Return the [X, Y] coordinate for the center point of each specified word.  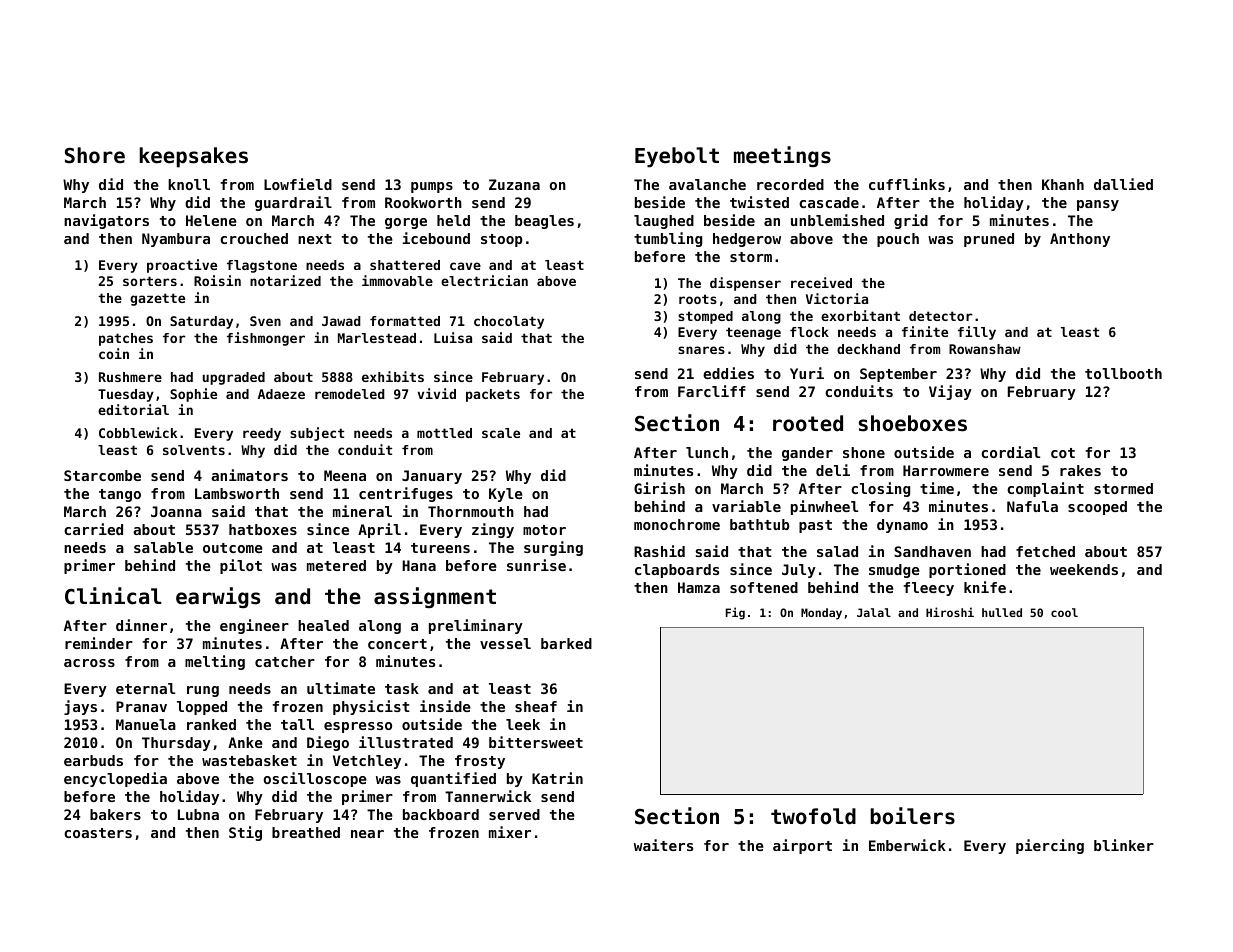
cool [1064, 612]
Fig [735, 613]
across [89, 663]
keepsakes [193, 157]
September [898, 375]
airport [802, 846]
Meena [345, 475]
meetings [782, 156]
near [367, 834]
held [453, 220]
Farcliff [712, 391]
